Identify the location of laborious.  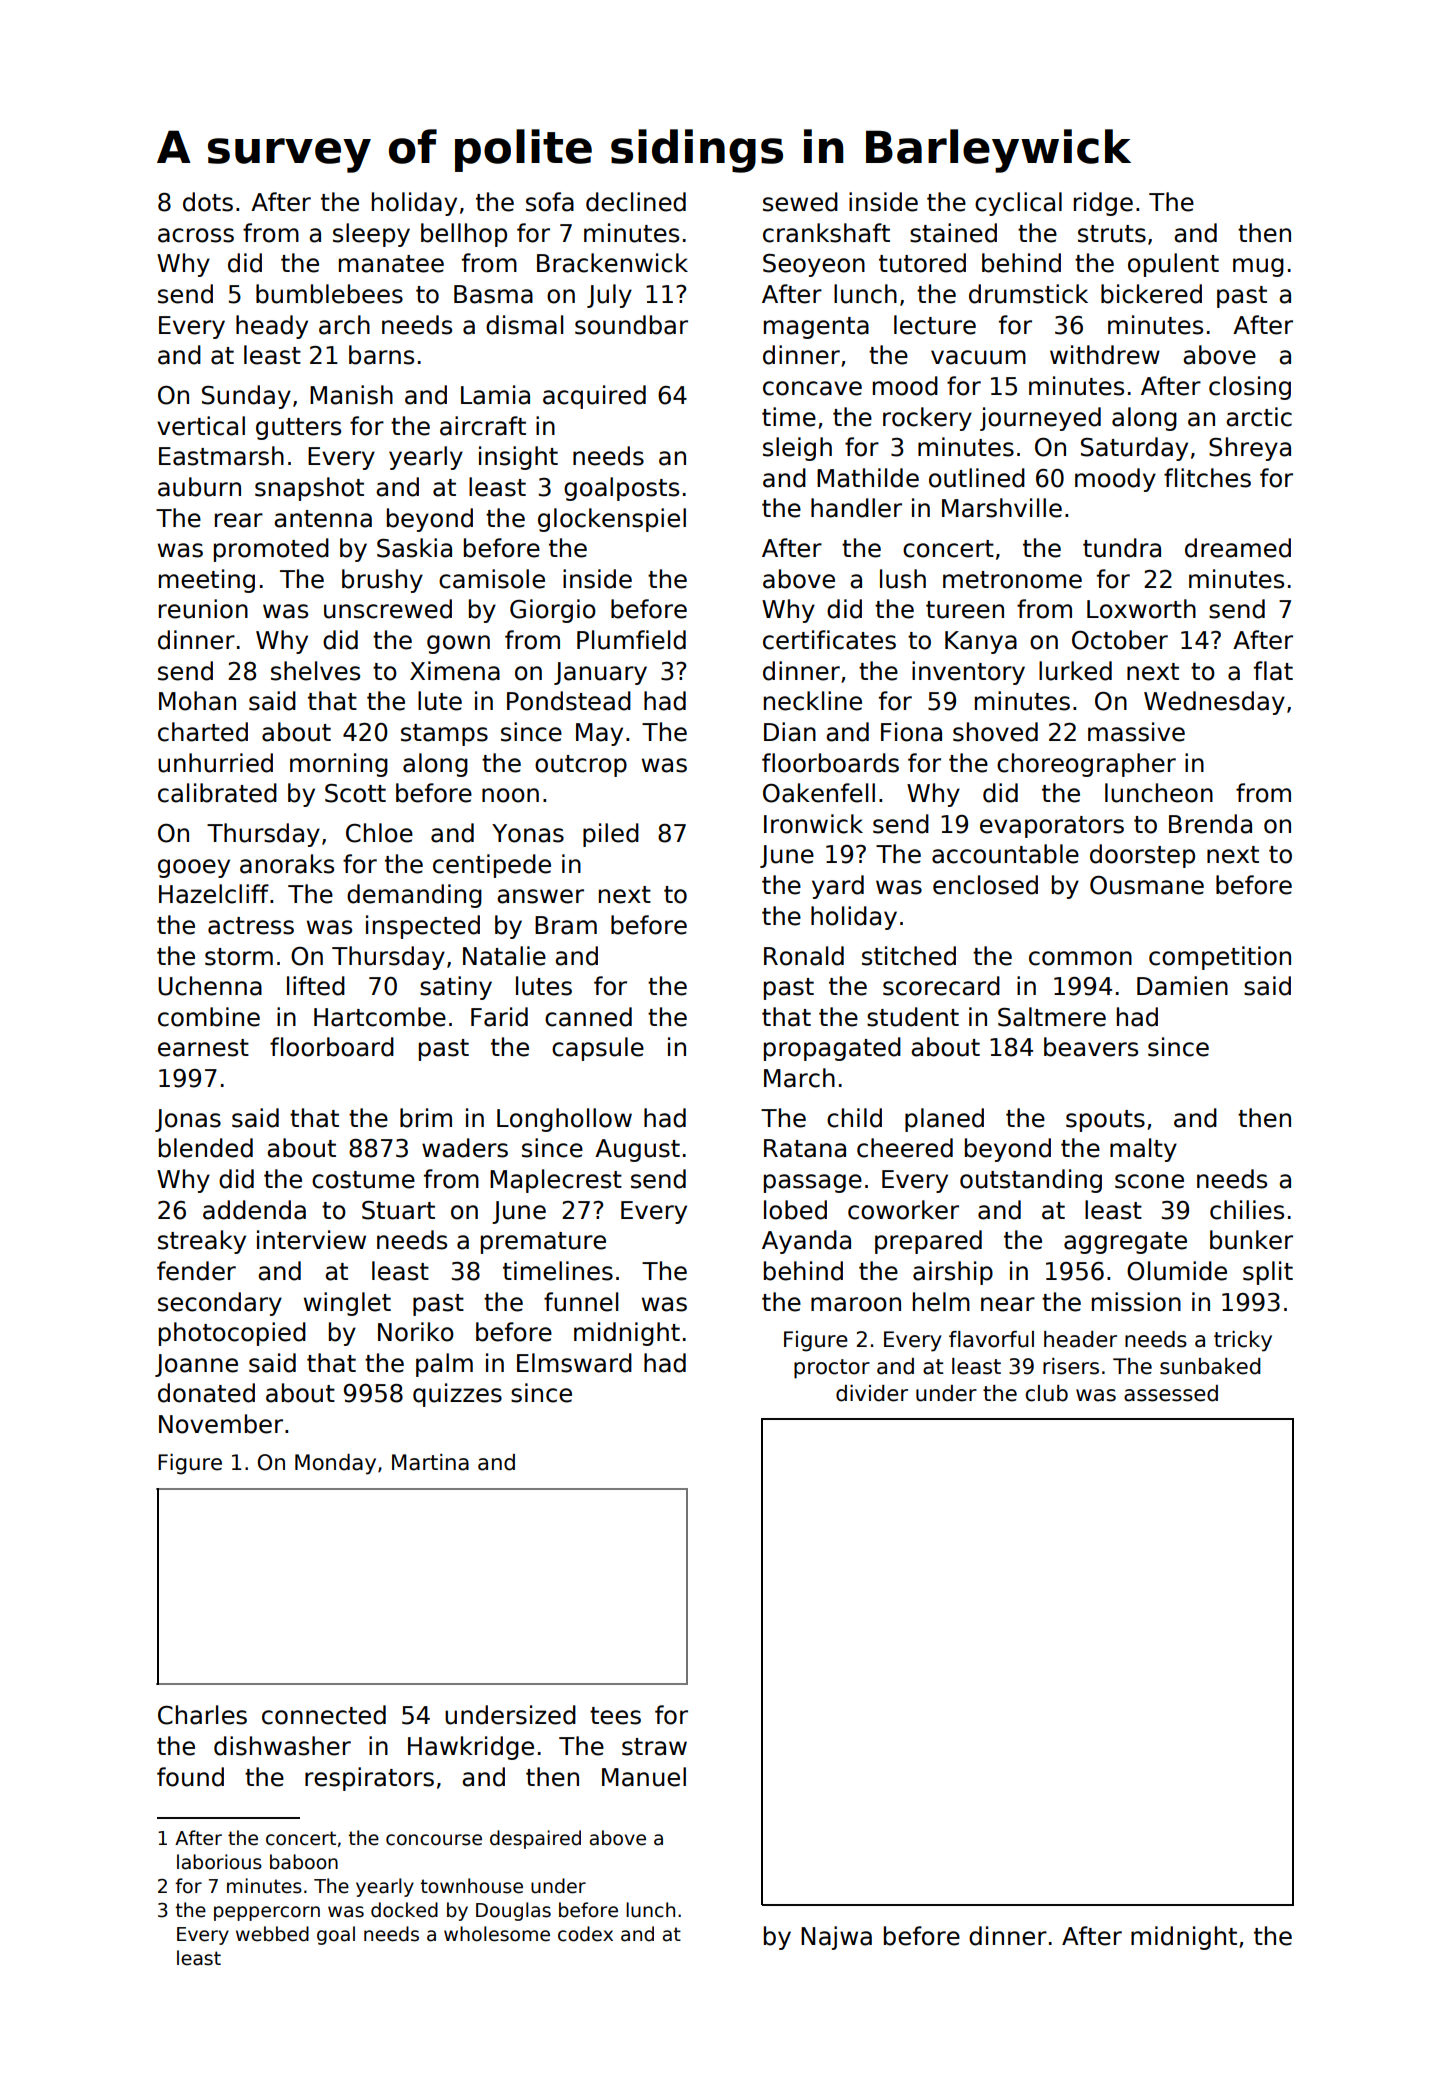
(219, 1862).
